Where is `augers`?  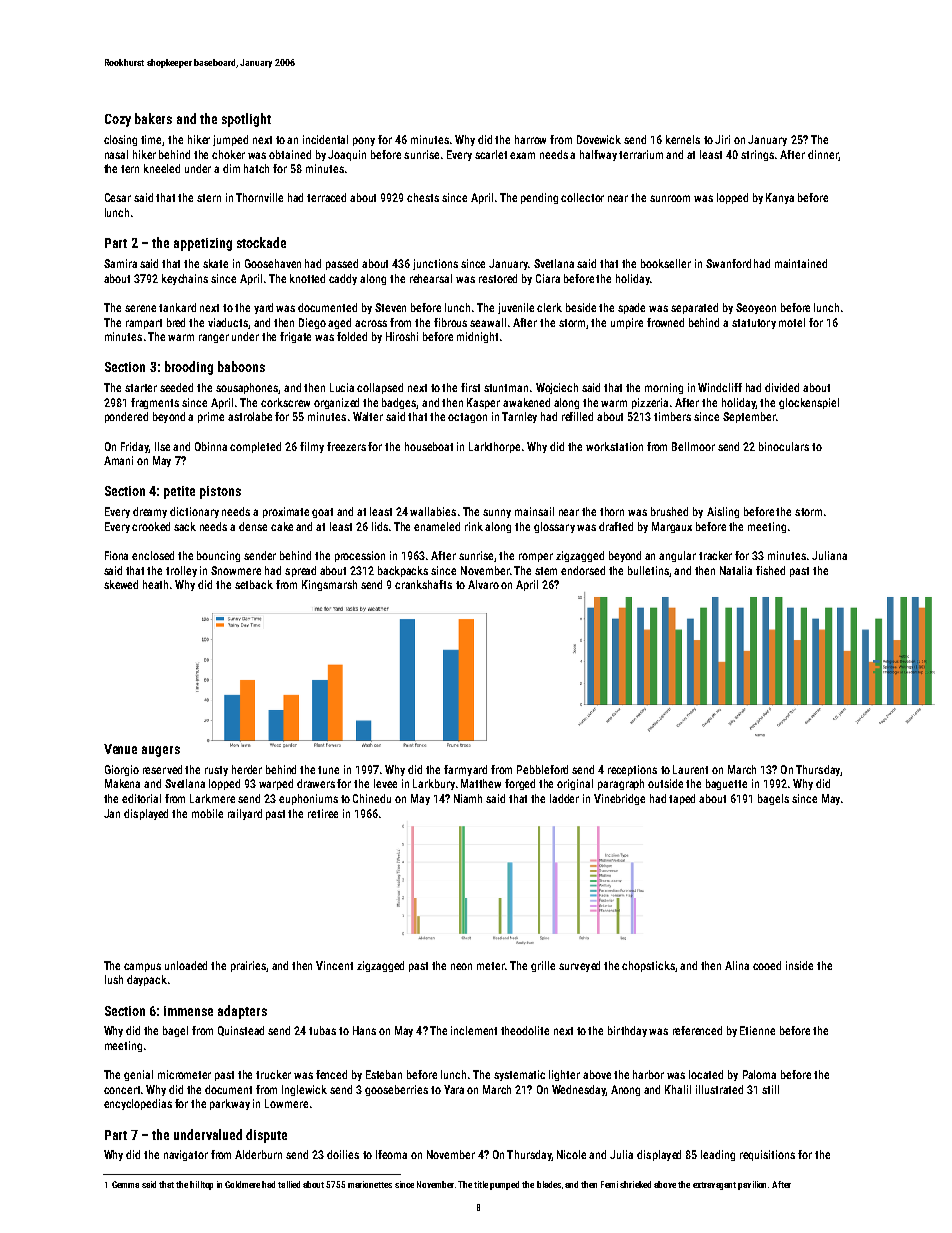
augers is located at coordinates (161, 751).
